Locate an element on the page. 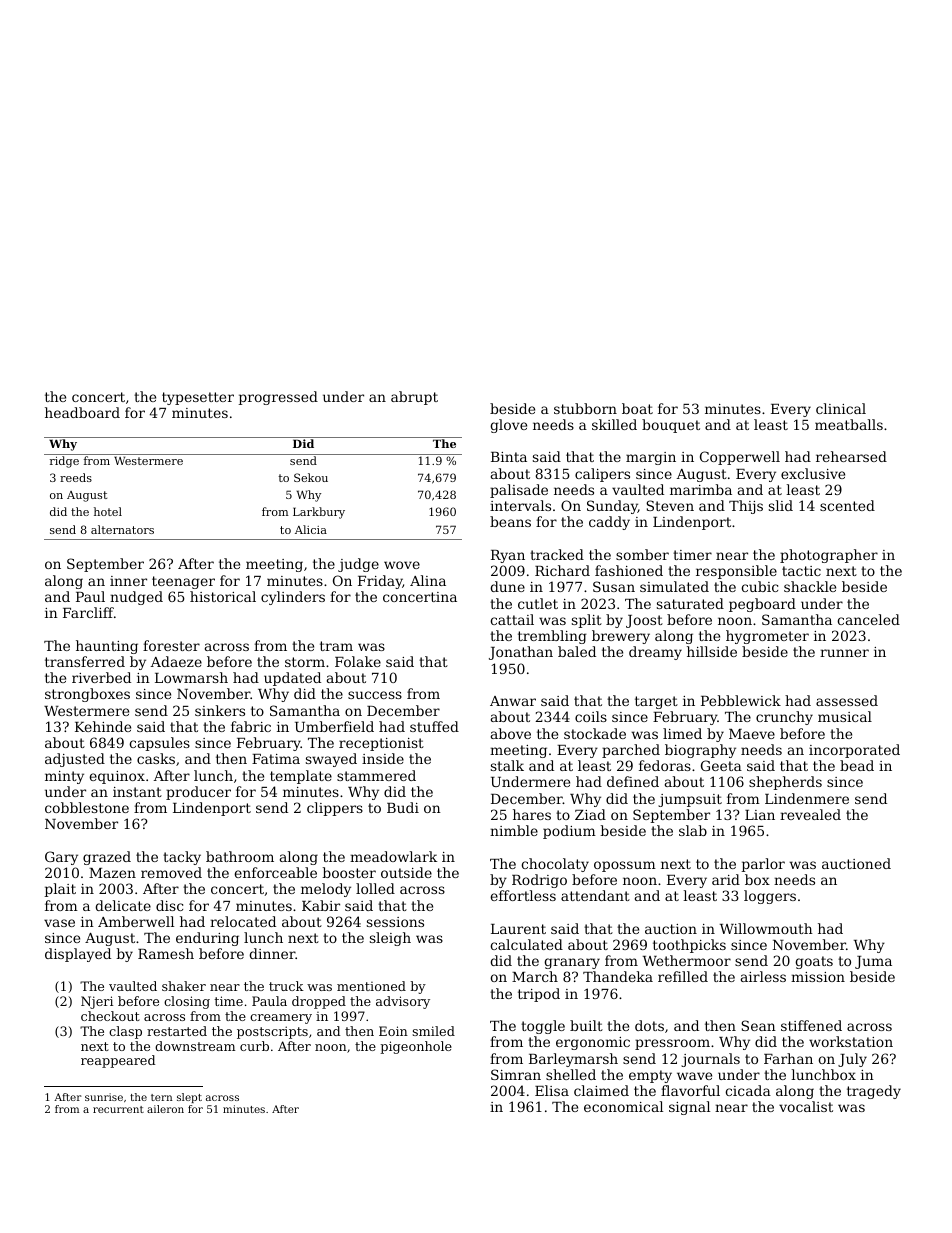 This image has width=952, height=1233. abrupt is located at coordinates (414, 398).
